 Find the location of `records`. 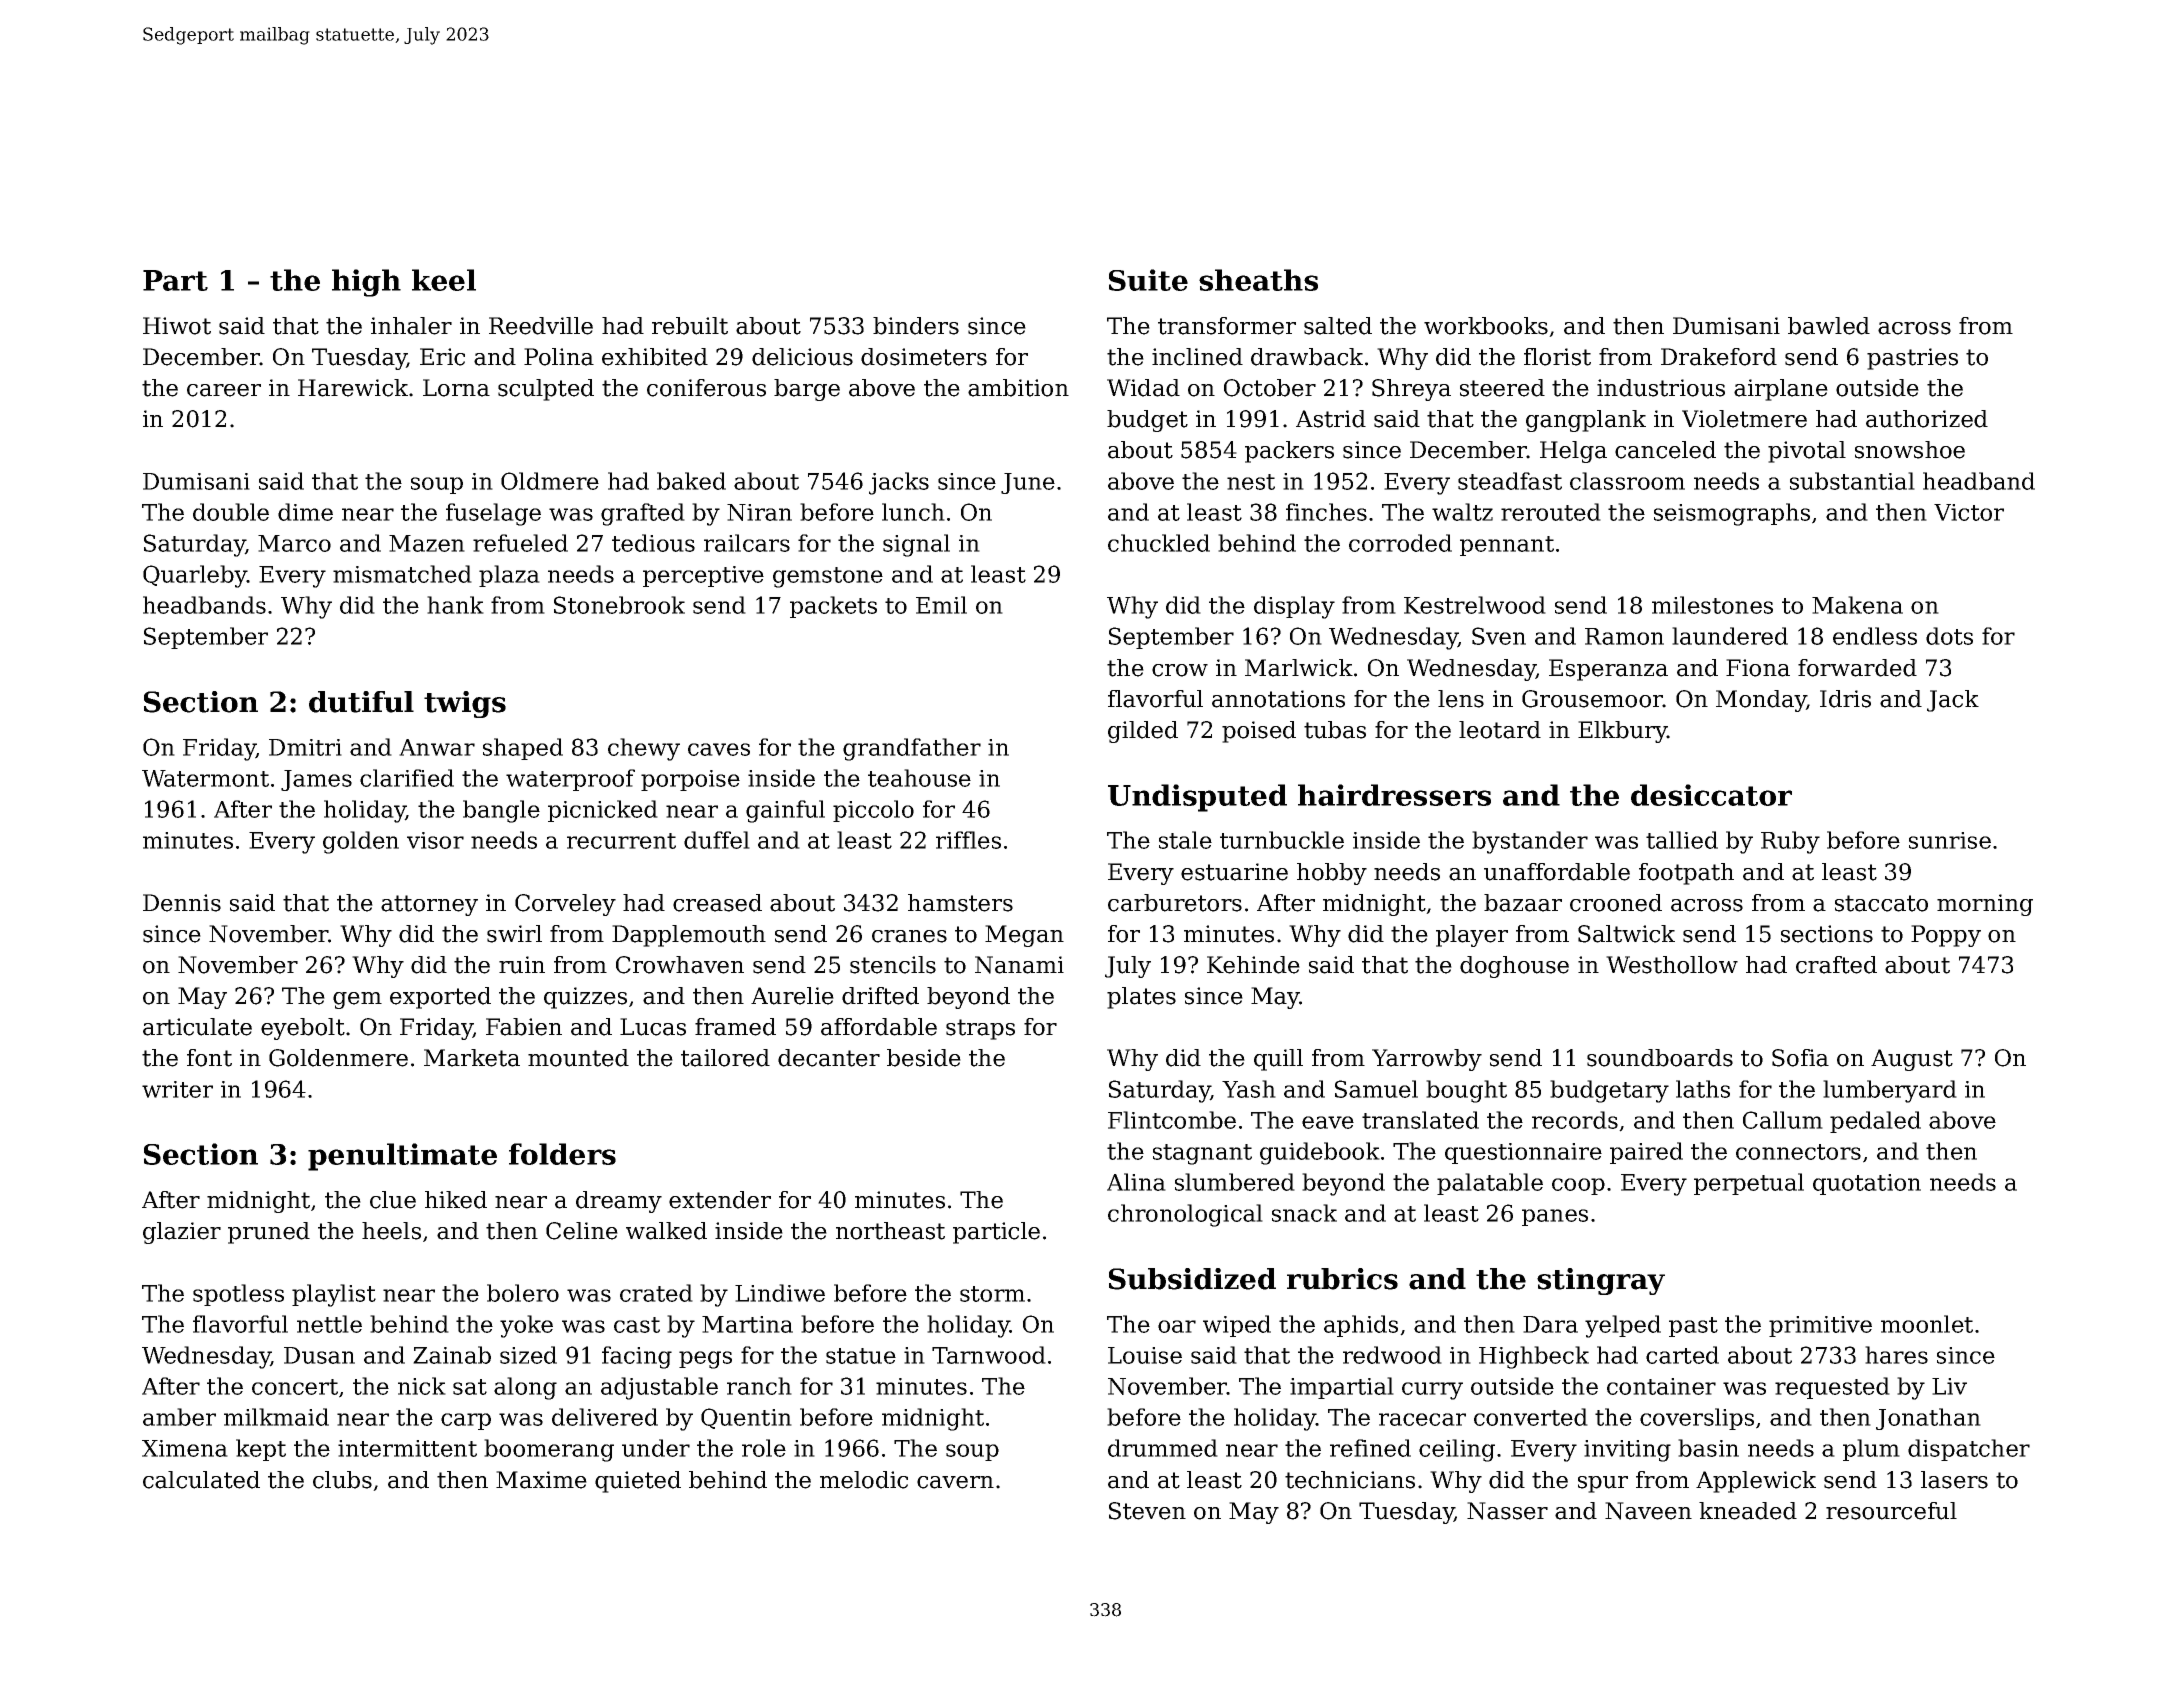

records is located at coordinates (1575, 1120).
